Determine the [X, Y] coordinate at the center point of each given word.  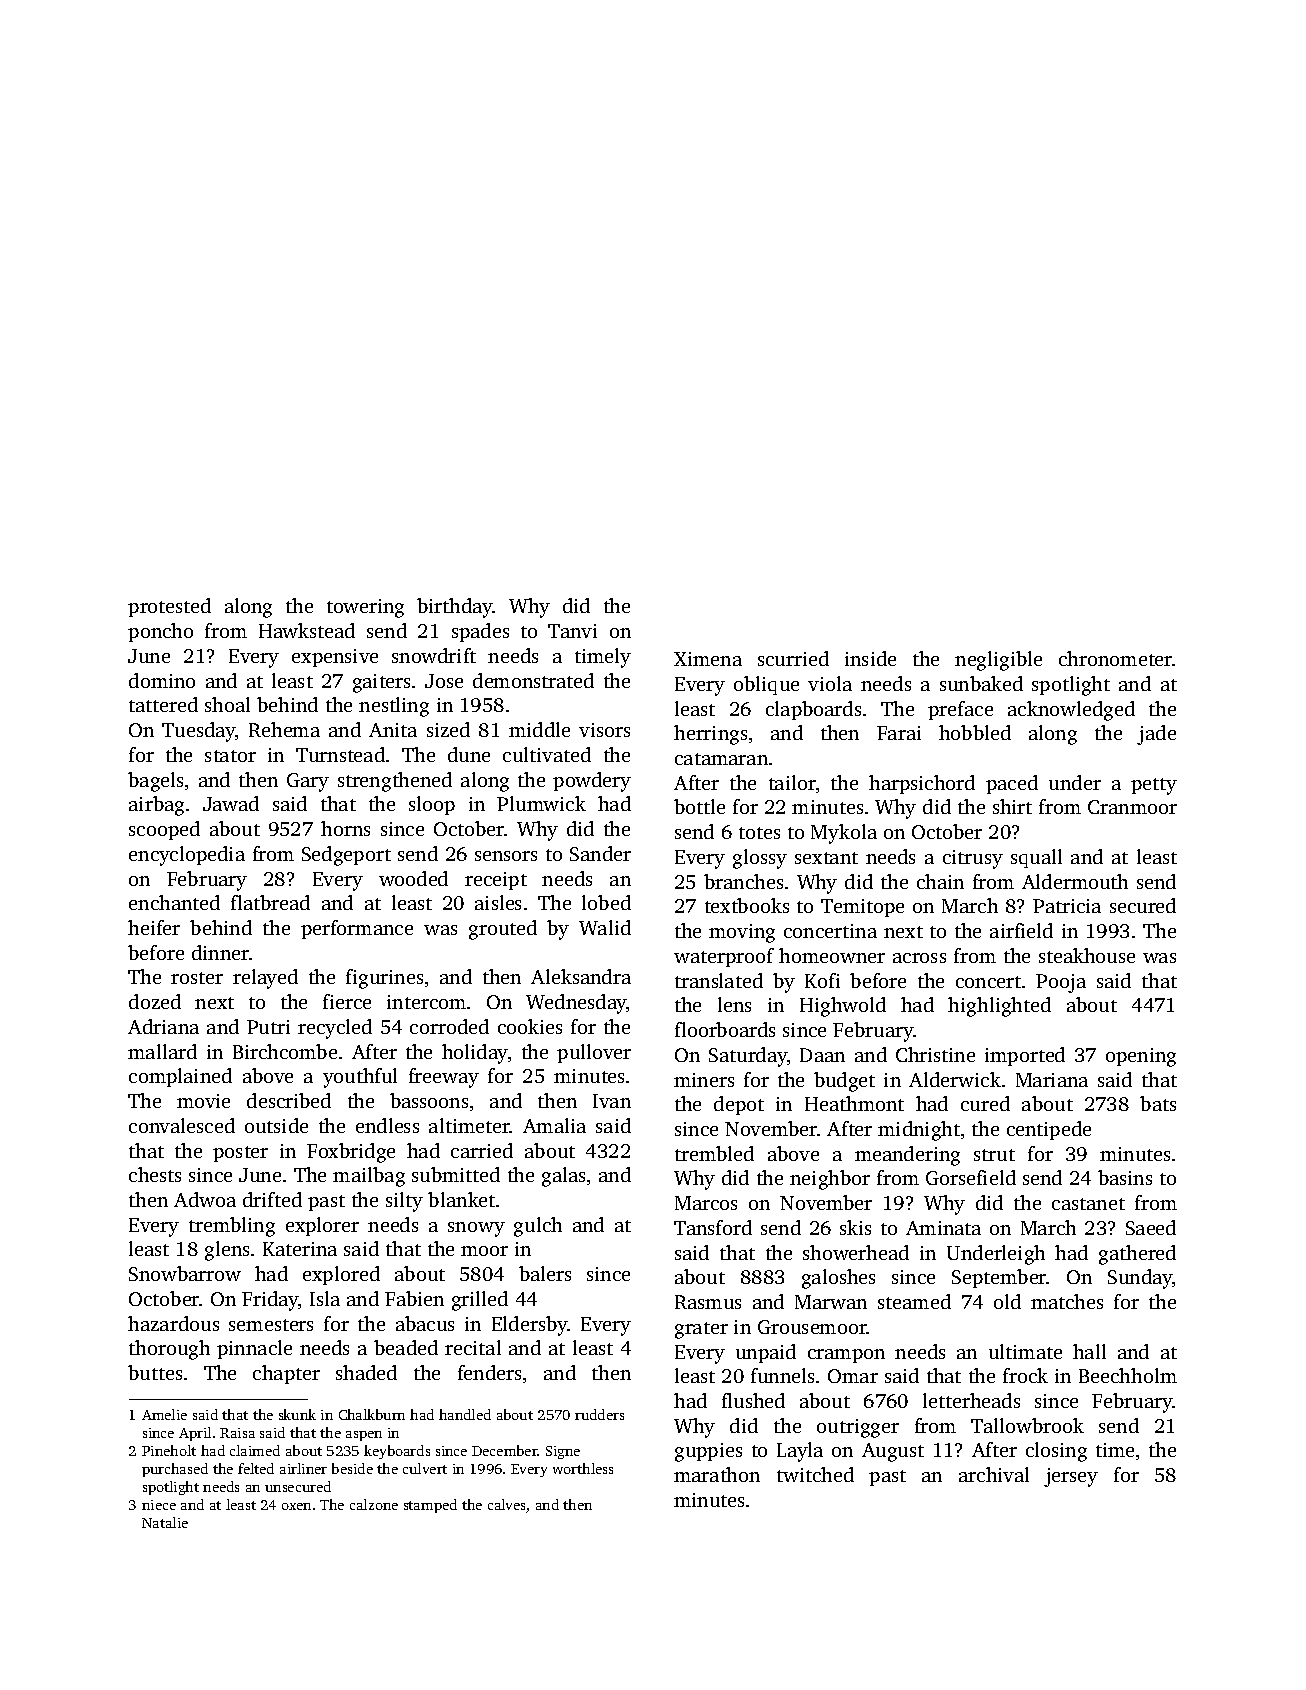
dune [469, 754]
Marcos [706, 1203]
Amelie [164, 1414]
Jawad [231, 803]
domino [162, 680]
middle [539, 729]
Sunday [1140, 1279]
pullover [594, 1053]
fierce [347, 1001]
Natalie [165, 1522]
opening [1141, 1057]
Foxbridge [351, 1153]
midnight [919, 1131]
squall [1036, 858]
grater [701, 1330]
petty [1154, 786]
